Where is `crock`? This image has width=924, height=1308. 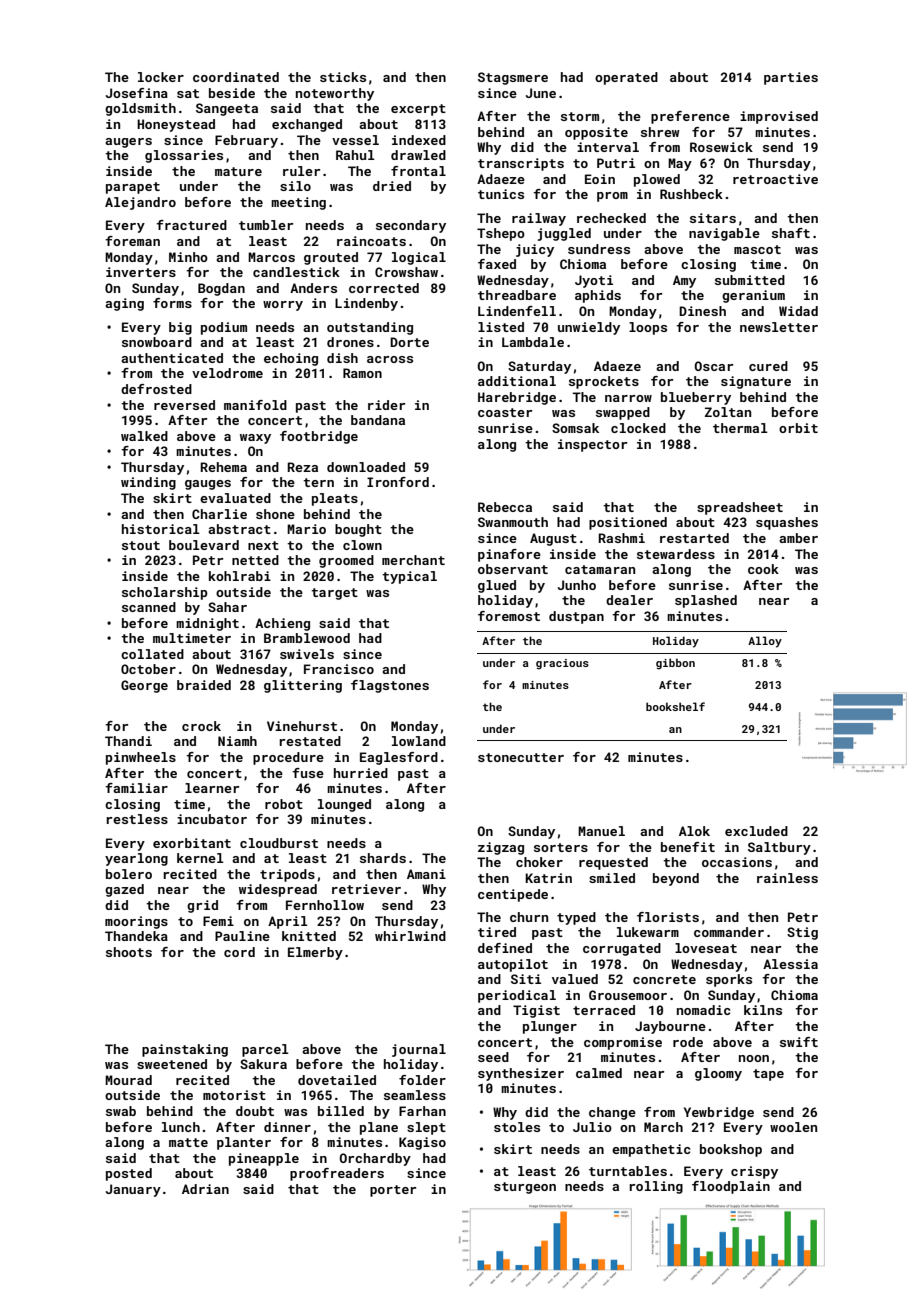 crock is located at coordinates (201, 726).
